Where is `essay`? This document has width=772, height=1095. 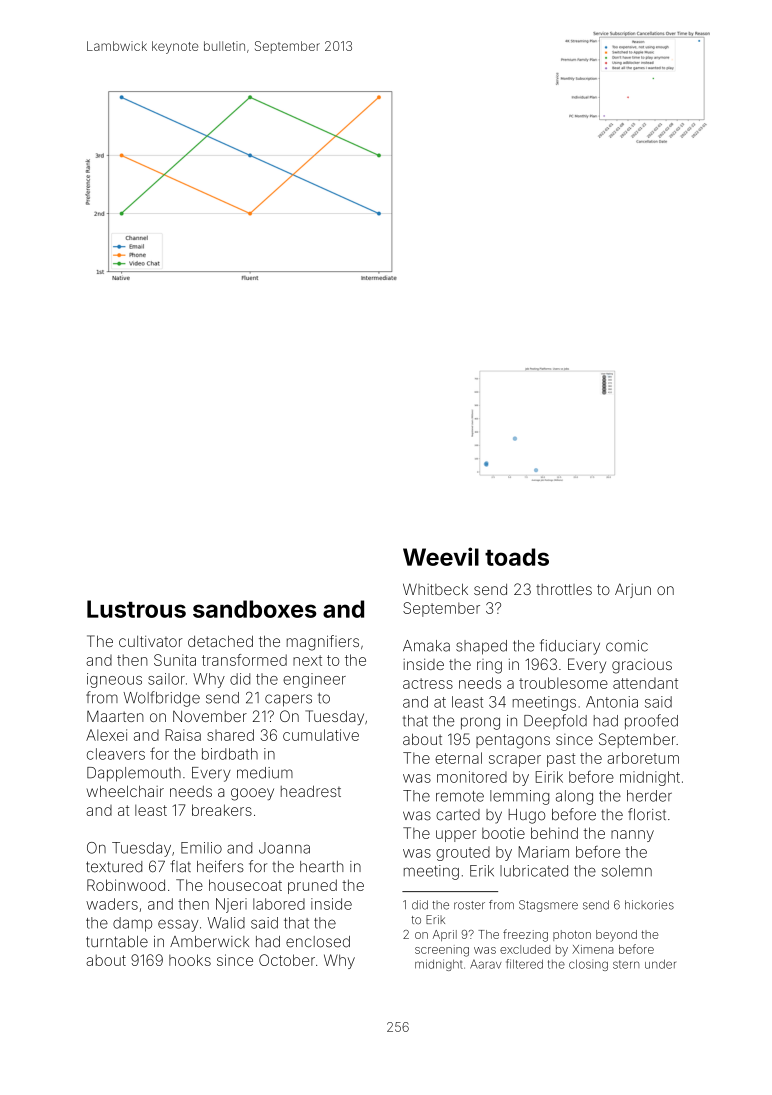 essay is located at coordinates (178, 925).
